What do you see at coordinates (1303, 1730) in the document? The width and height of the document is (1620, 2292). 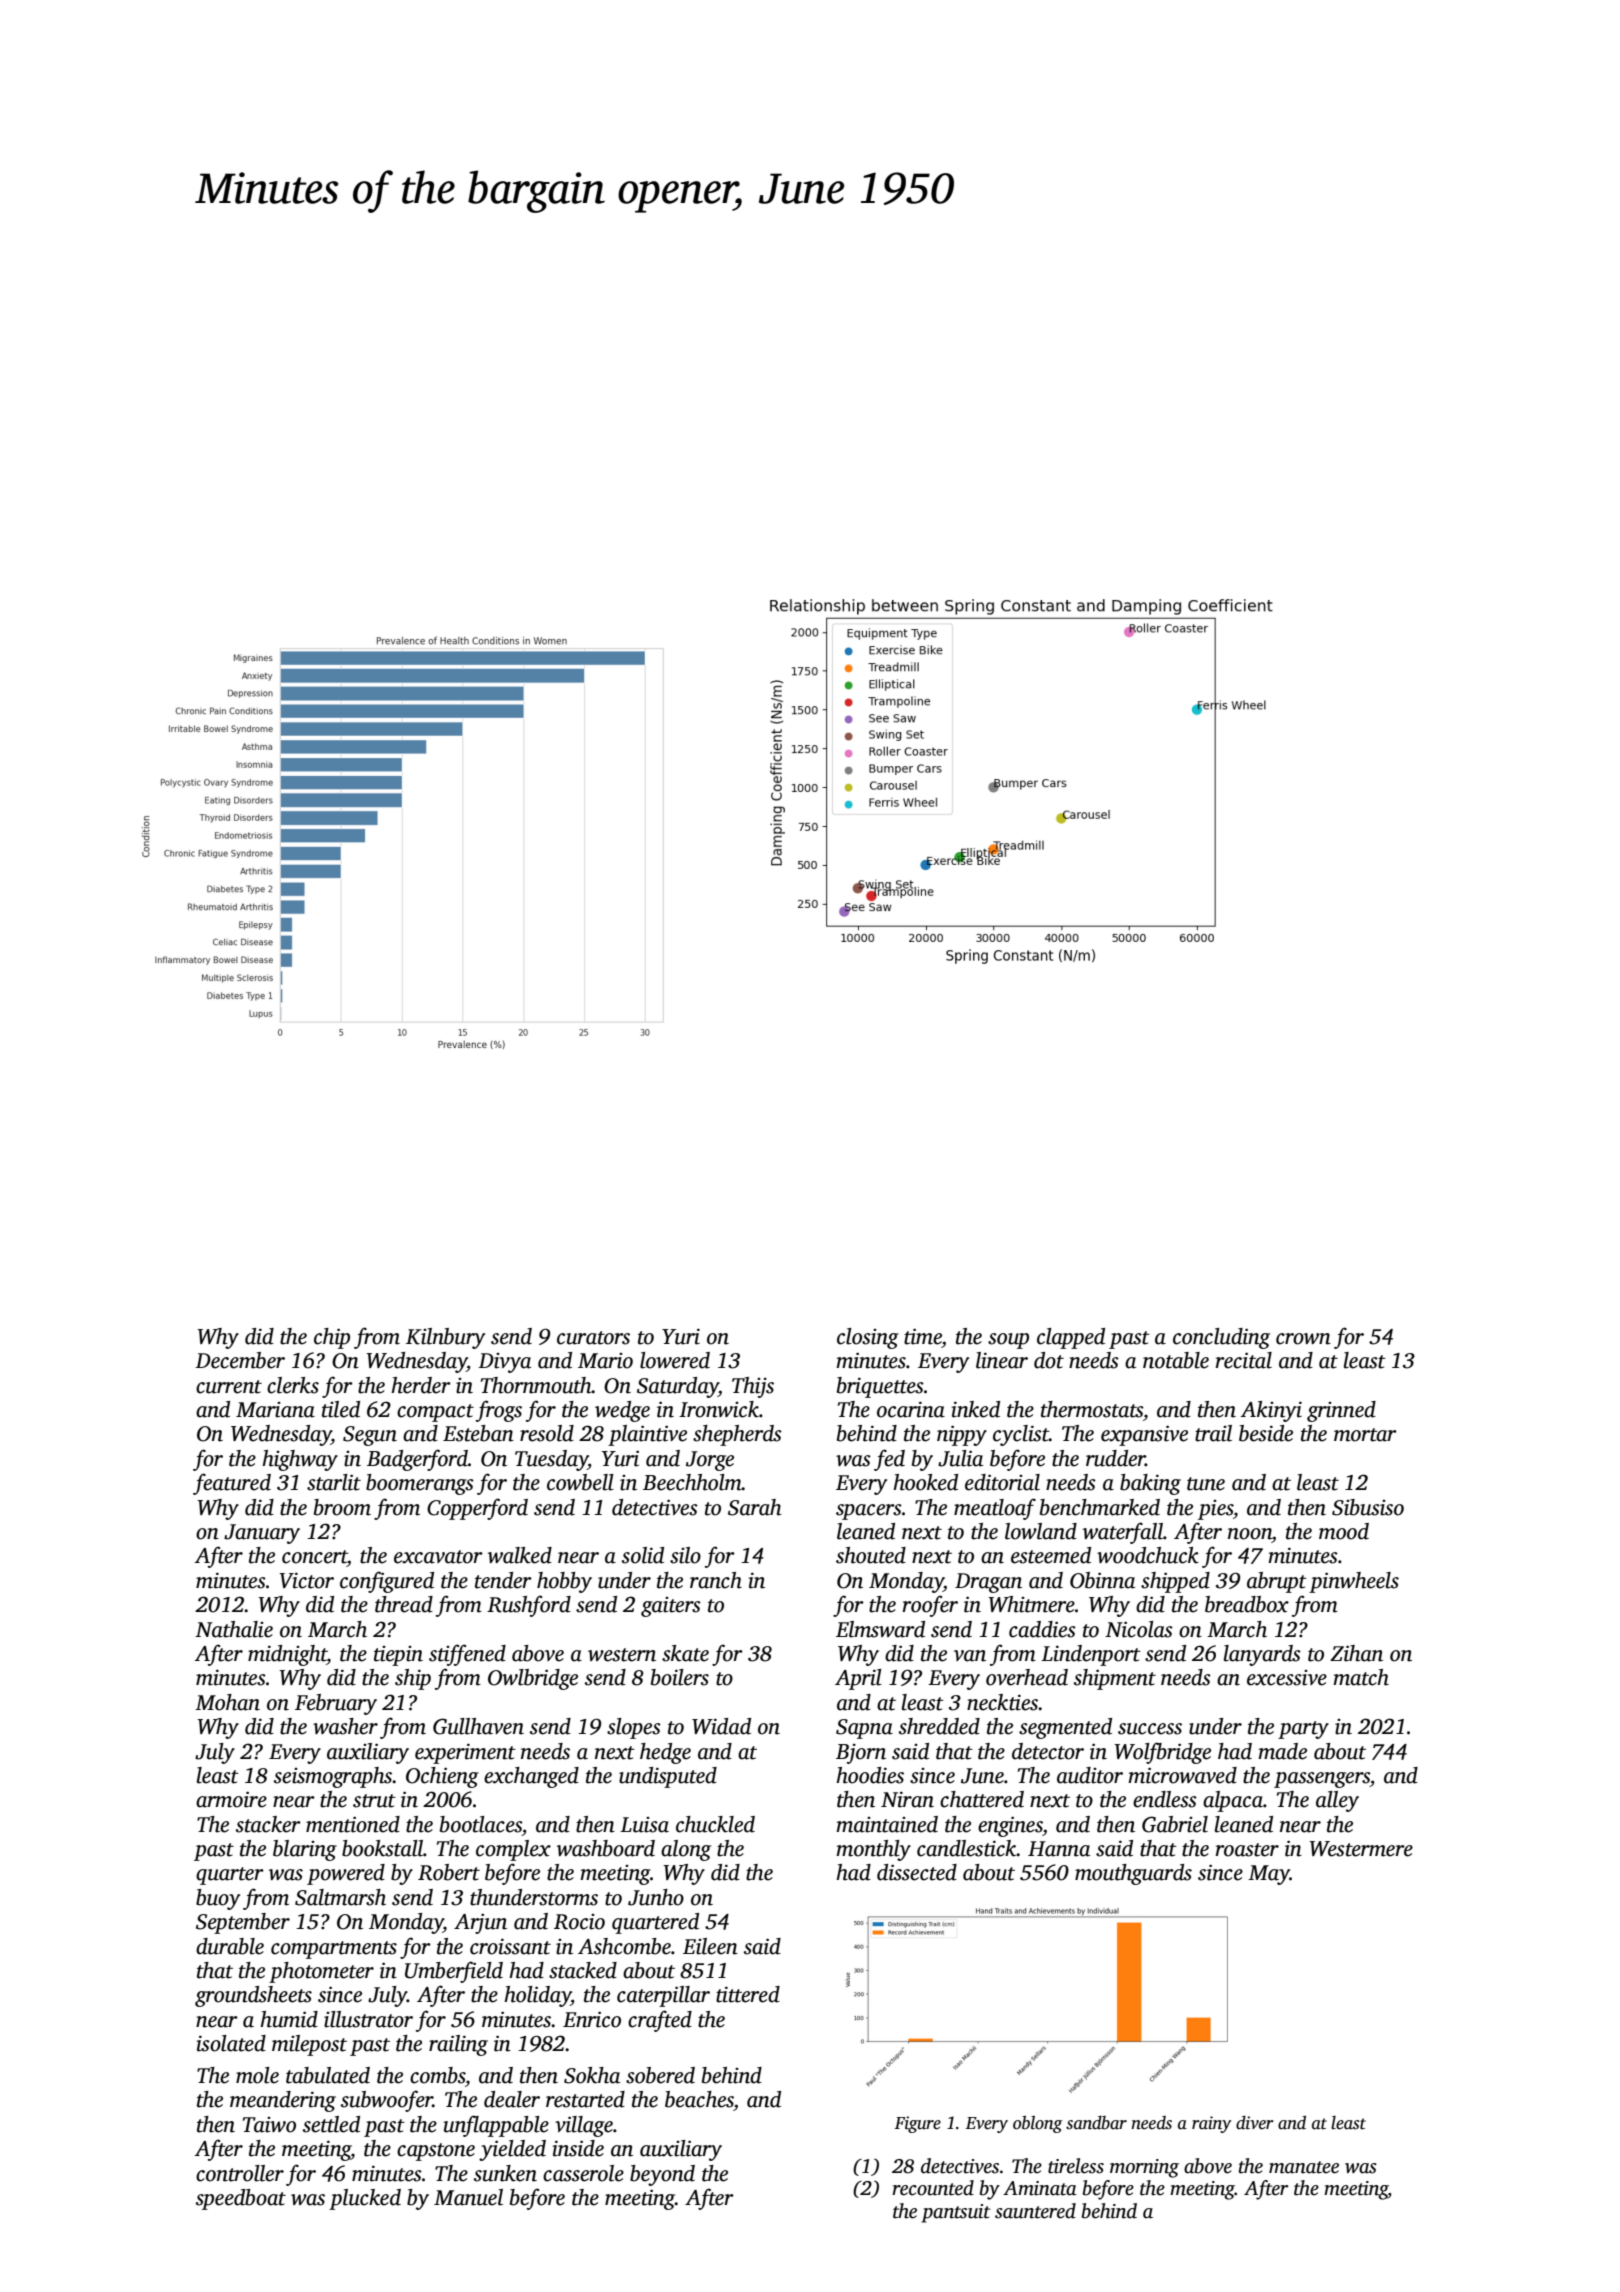 I see `party` at bounding box center [1303, 1730].
